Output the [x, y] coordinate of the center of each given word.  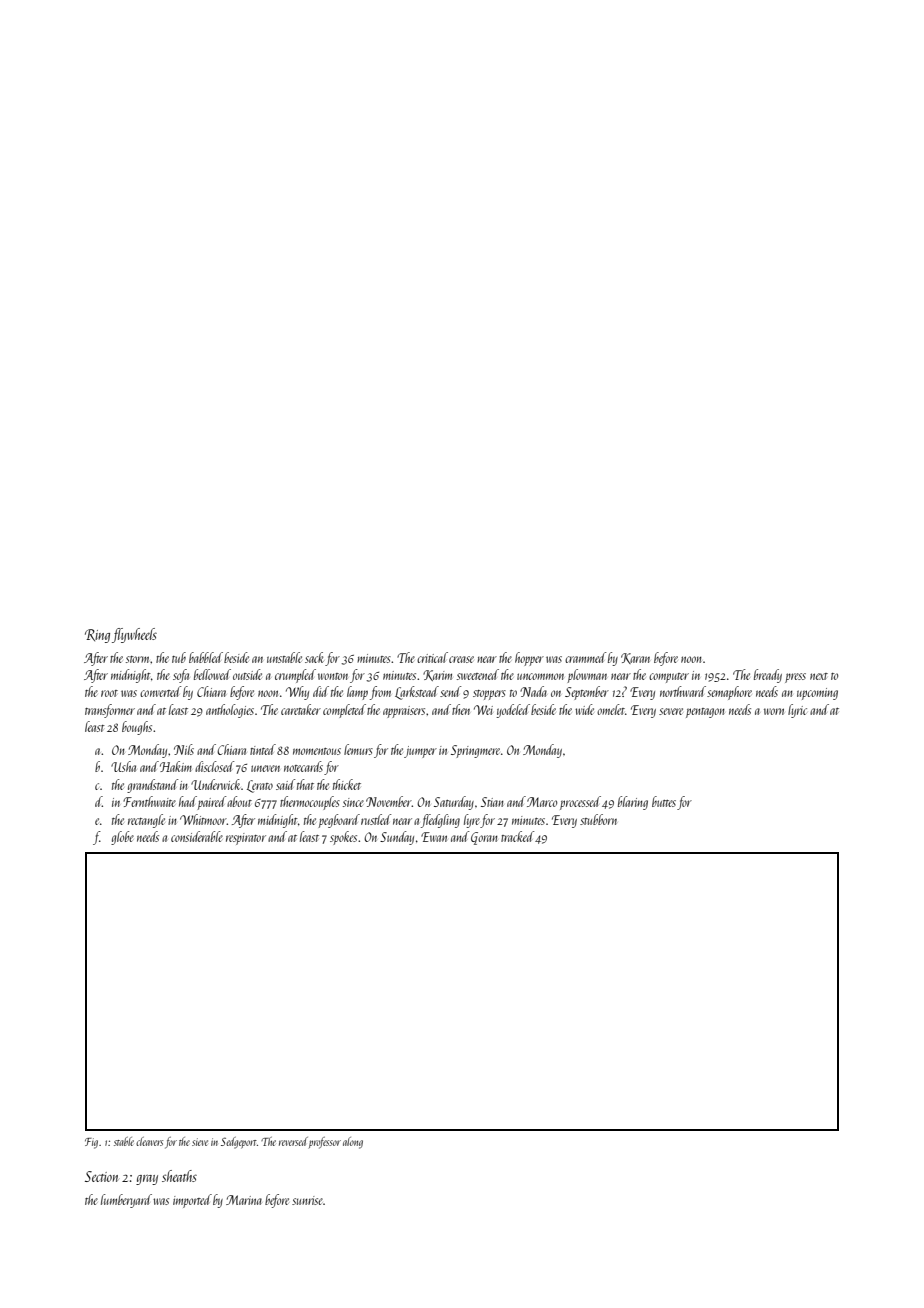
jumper [420, 752]
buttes [664, 801]
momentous [317, 751]
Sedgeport [239, 1143]
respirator [246, 839]
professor [325, 1143]
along [353, 1143]
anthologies [230, 711]
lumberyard [126, 1201]
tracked [517, 836]
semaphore [729, 693]
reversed [293, 1141]
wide [584, 709]
